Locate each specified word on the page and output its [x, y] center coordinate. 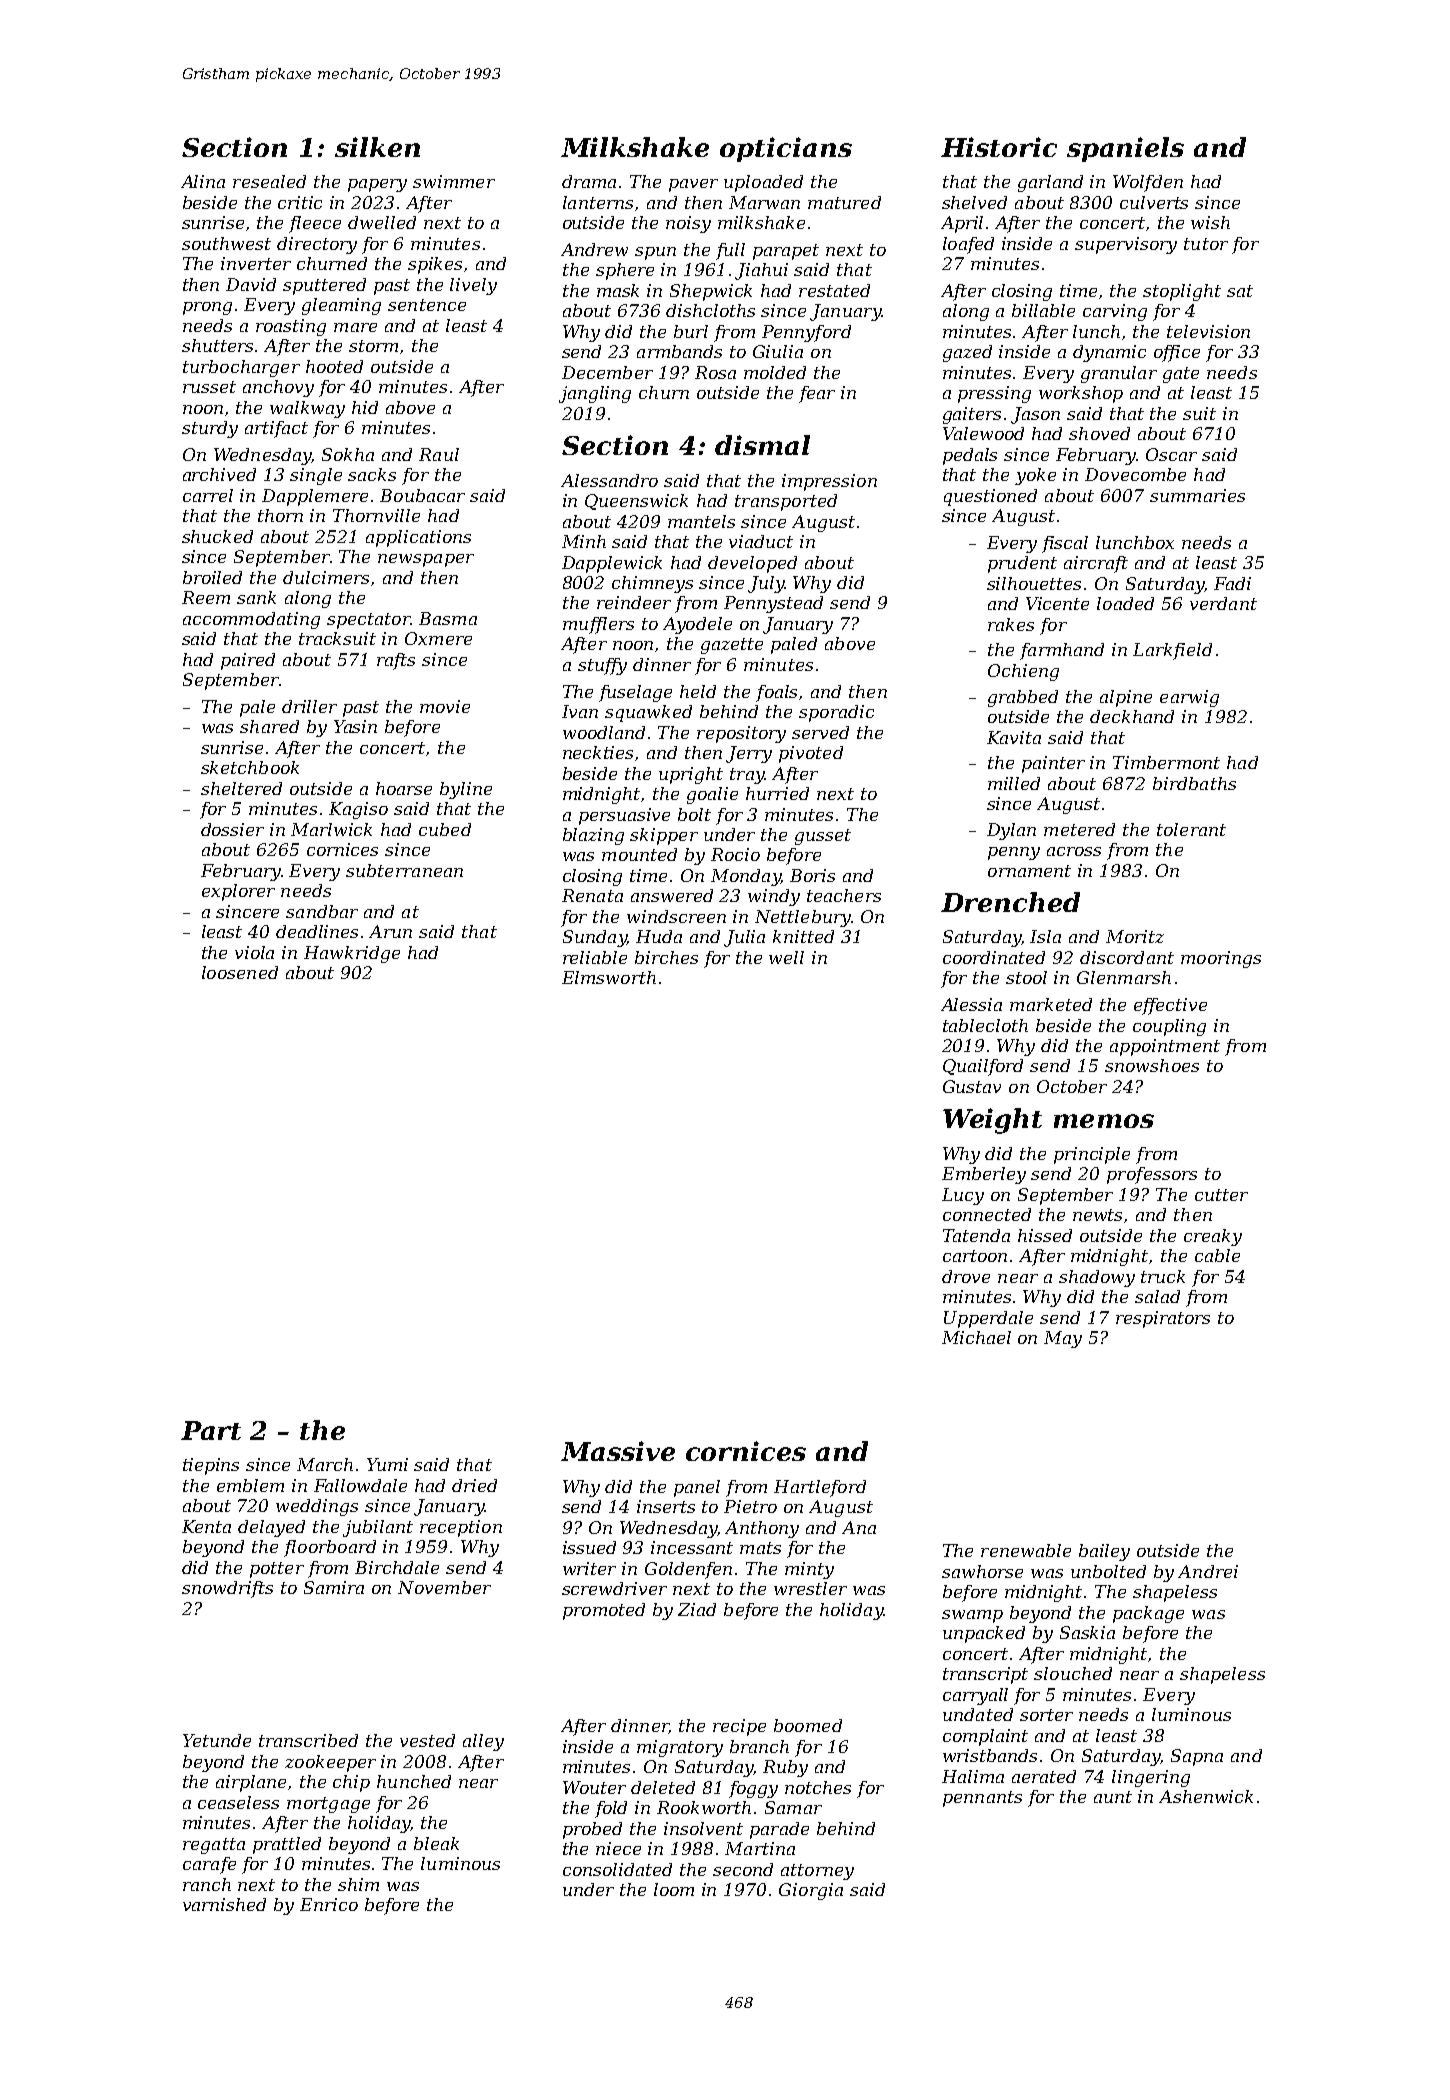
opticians [786, 149]
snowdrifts [227, 1589]
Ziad [697, 1609]
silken [377, 147]
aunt [1113, 1797]
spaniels [1125, 149]
